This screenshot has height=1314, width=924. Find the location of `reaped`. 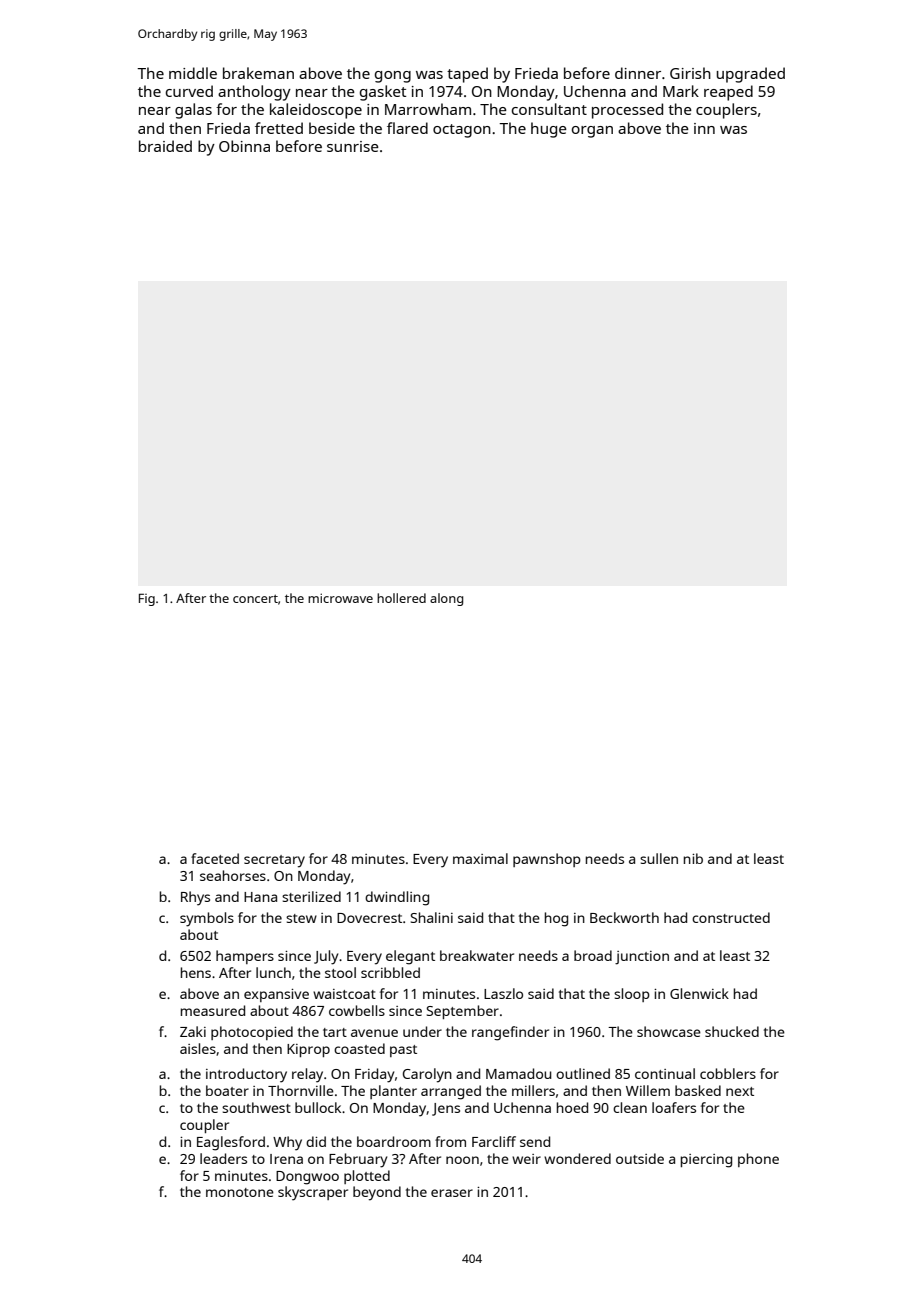

reaped is located at coordinates (728, 93).
